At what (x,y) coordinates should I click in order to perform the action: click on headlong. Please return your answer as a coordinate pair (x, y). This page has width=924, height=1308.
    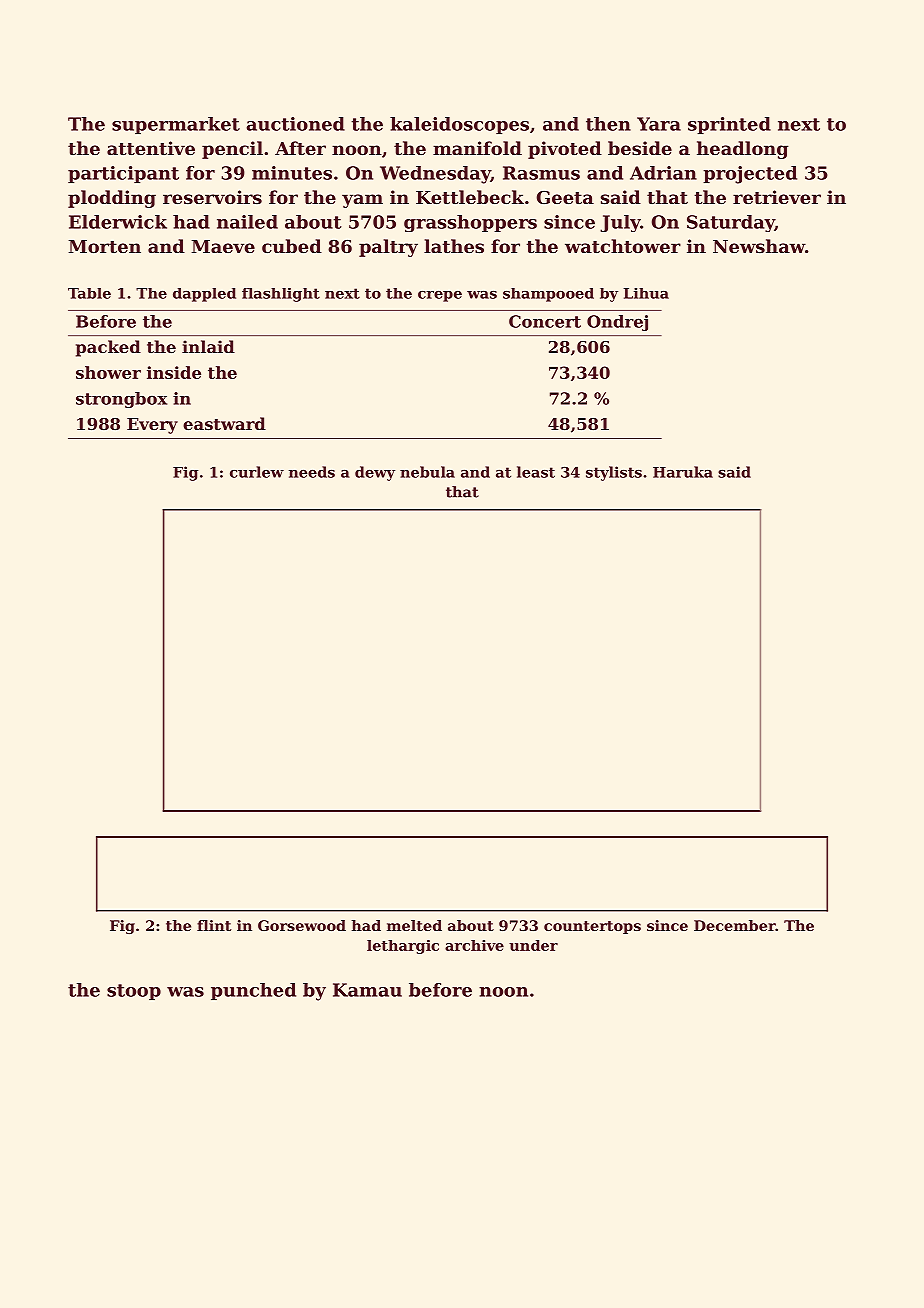
    Looking at the image, I should click on (742, 150).
